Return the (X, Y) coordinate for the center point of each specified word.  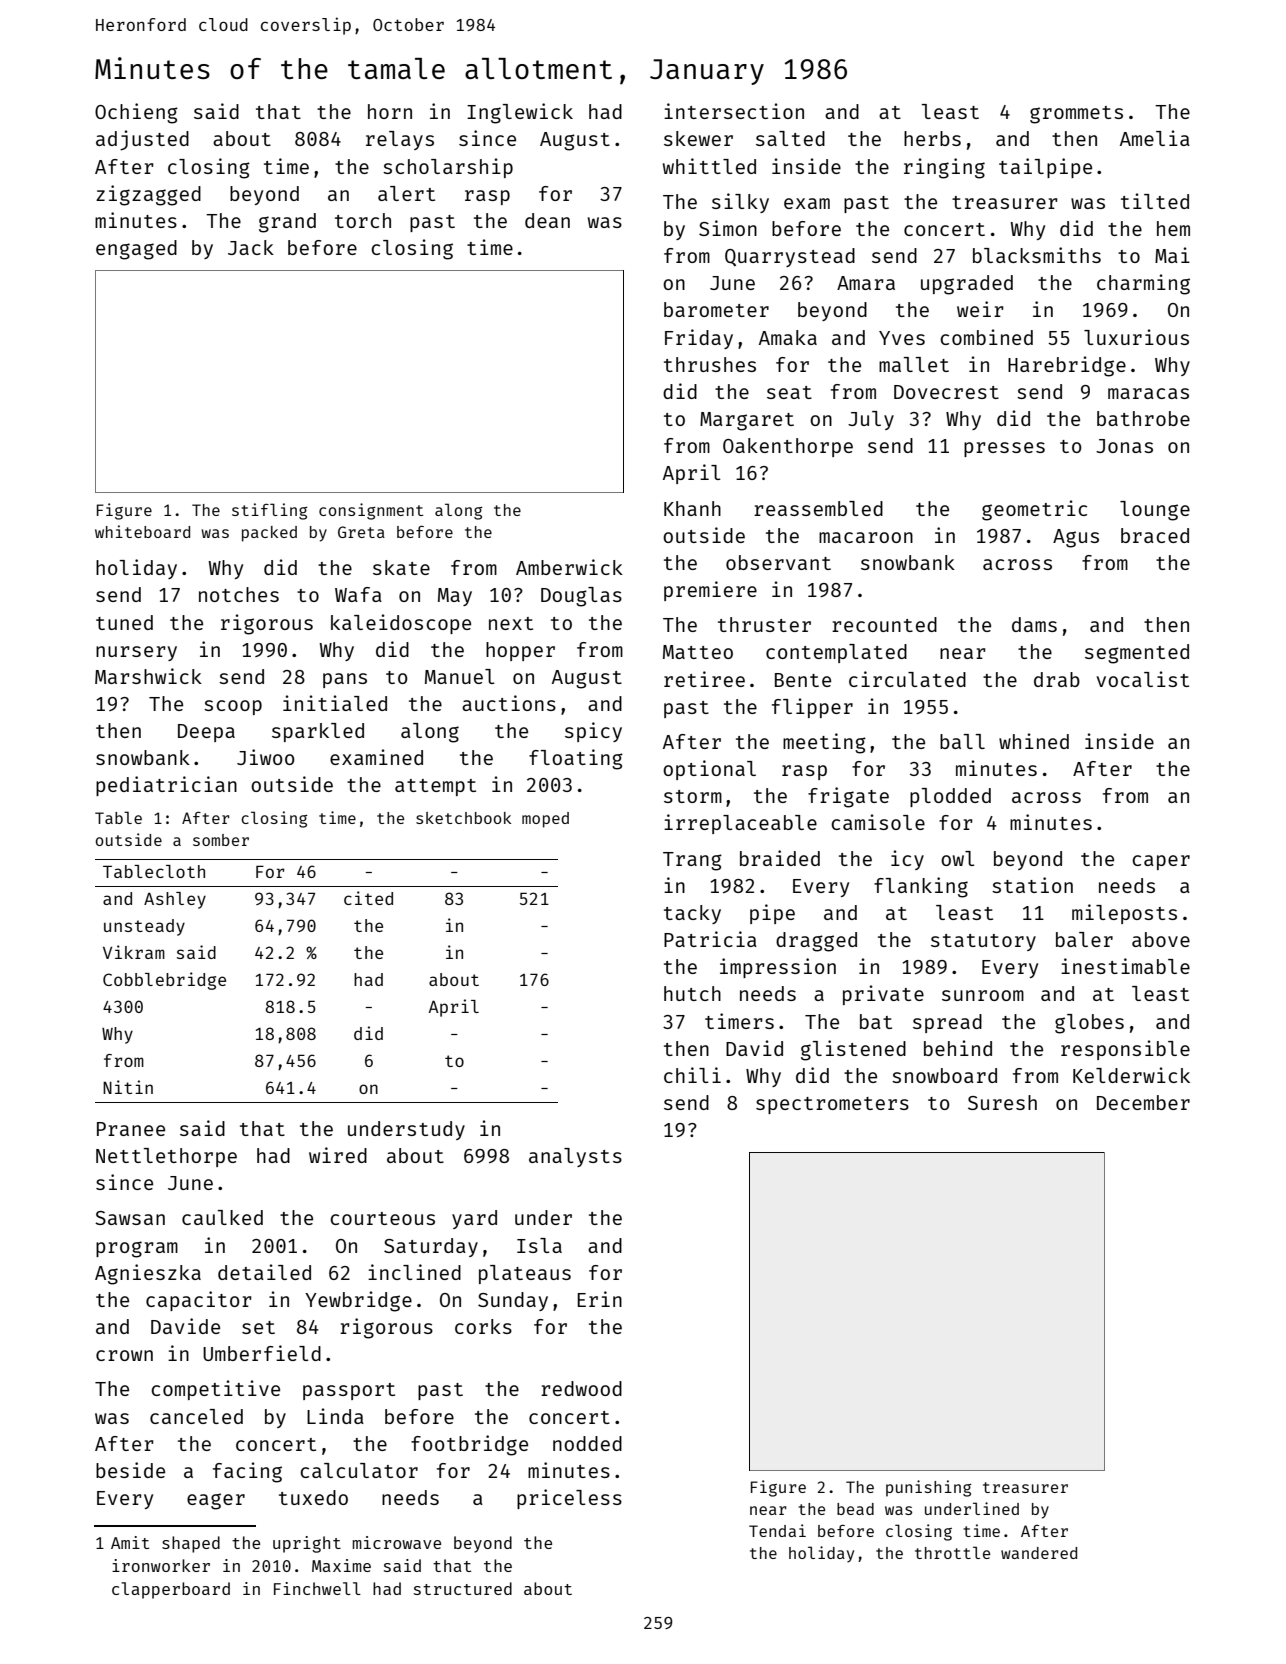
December (1143, 1102)
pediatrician (166, 786)
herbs (932, 138)
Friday (699, 339)
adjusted (142, 140)
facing (247, 1472)
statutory (983, 942)
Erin (599, 1299)
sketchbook (463, 818)
